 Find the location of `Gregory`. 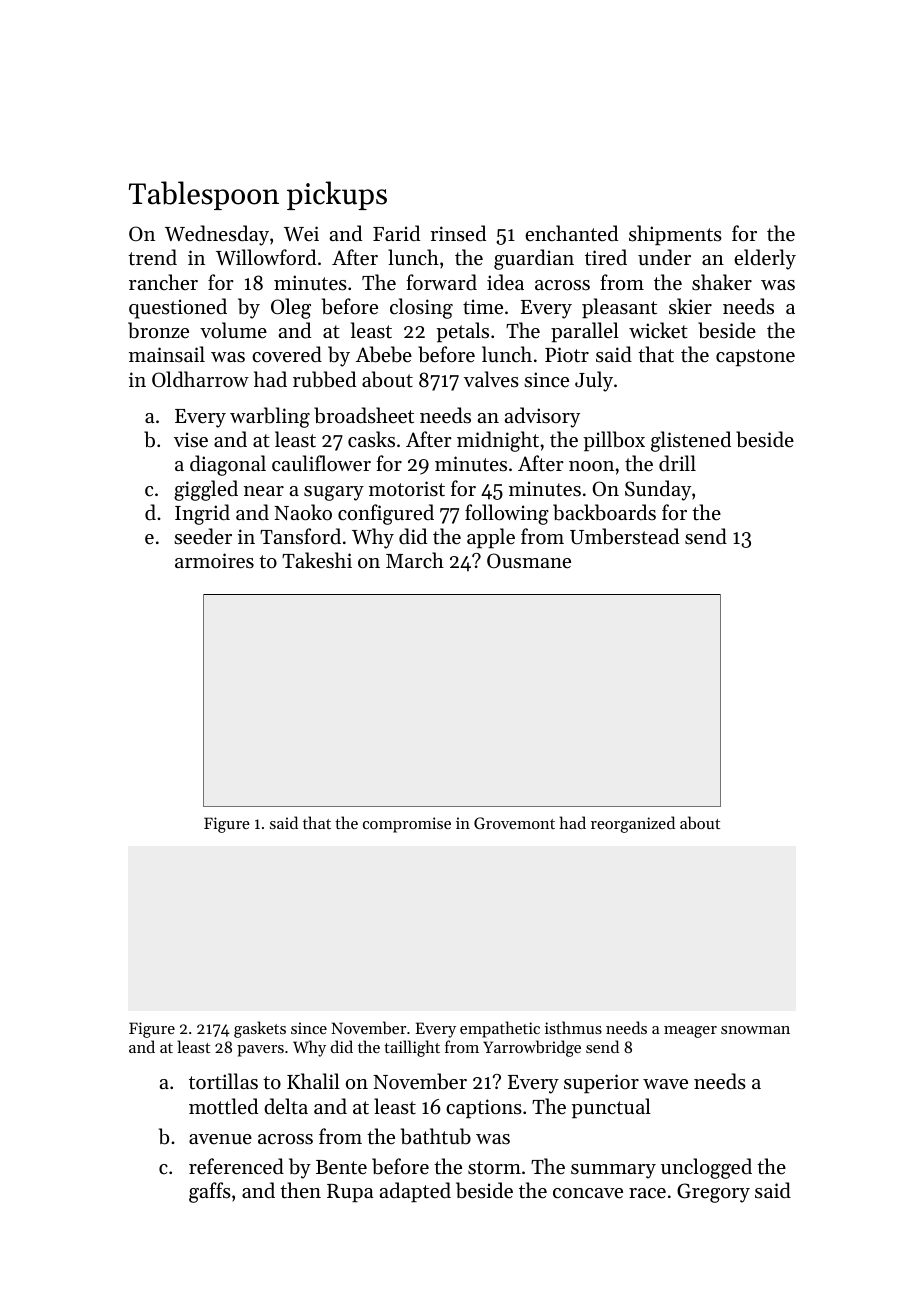

Gregory is located at coordinates (713, 1193).
